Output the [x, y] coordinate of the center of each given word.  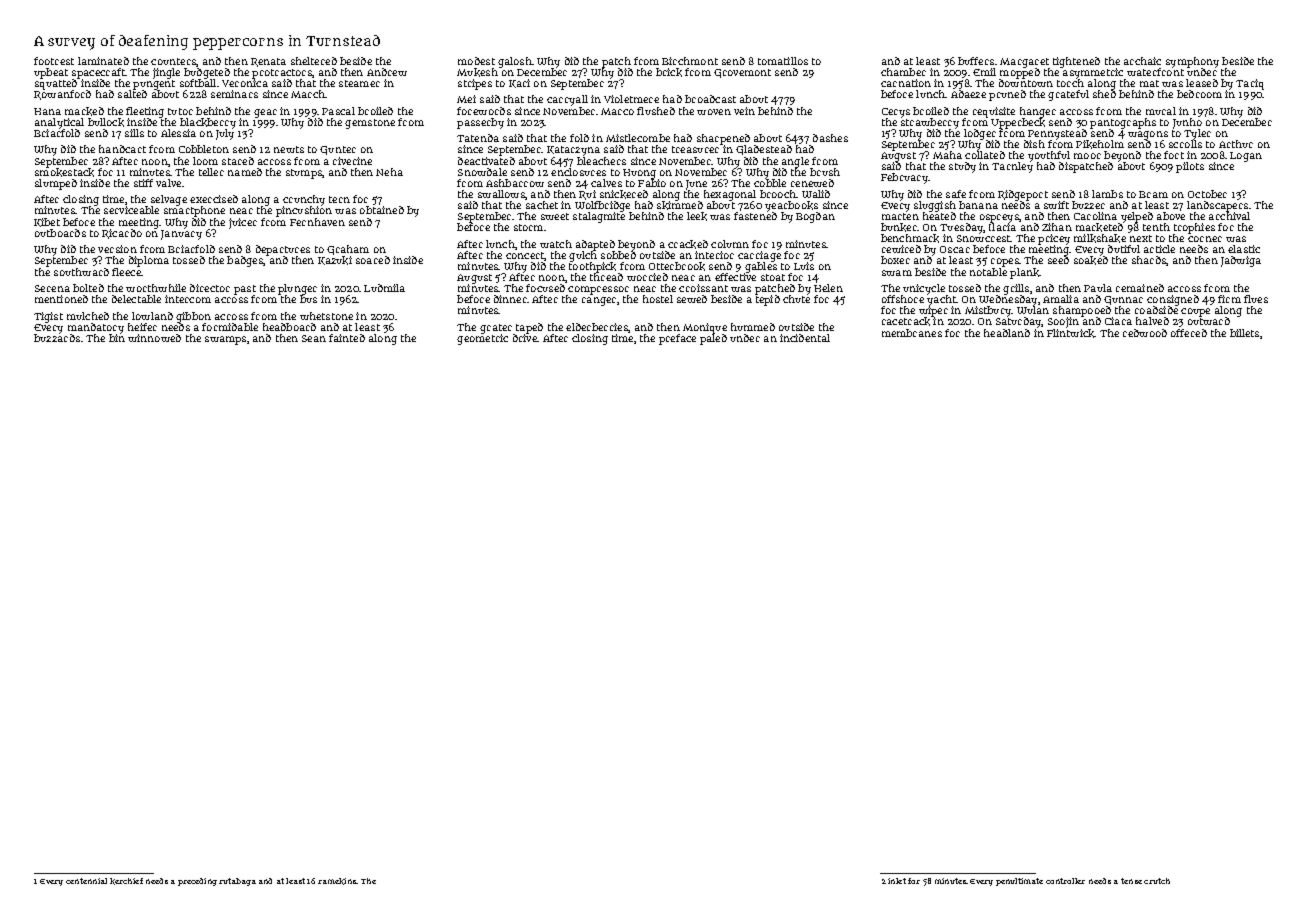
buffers [976, 61]
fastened [755, 216]
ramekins [337, 881]
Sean [314, 338]
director [210, 288]
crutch [1157, 881]
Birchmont [690, 61]
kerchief [126, 881]
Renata [268, 62]
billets [1244, 333]
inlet [897, 881]
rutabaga [237, 882]
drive [525, 338]
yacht [941, 300]
